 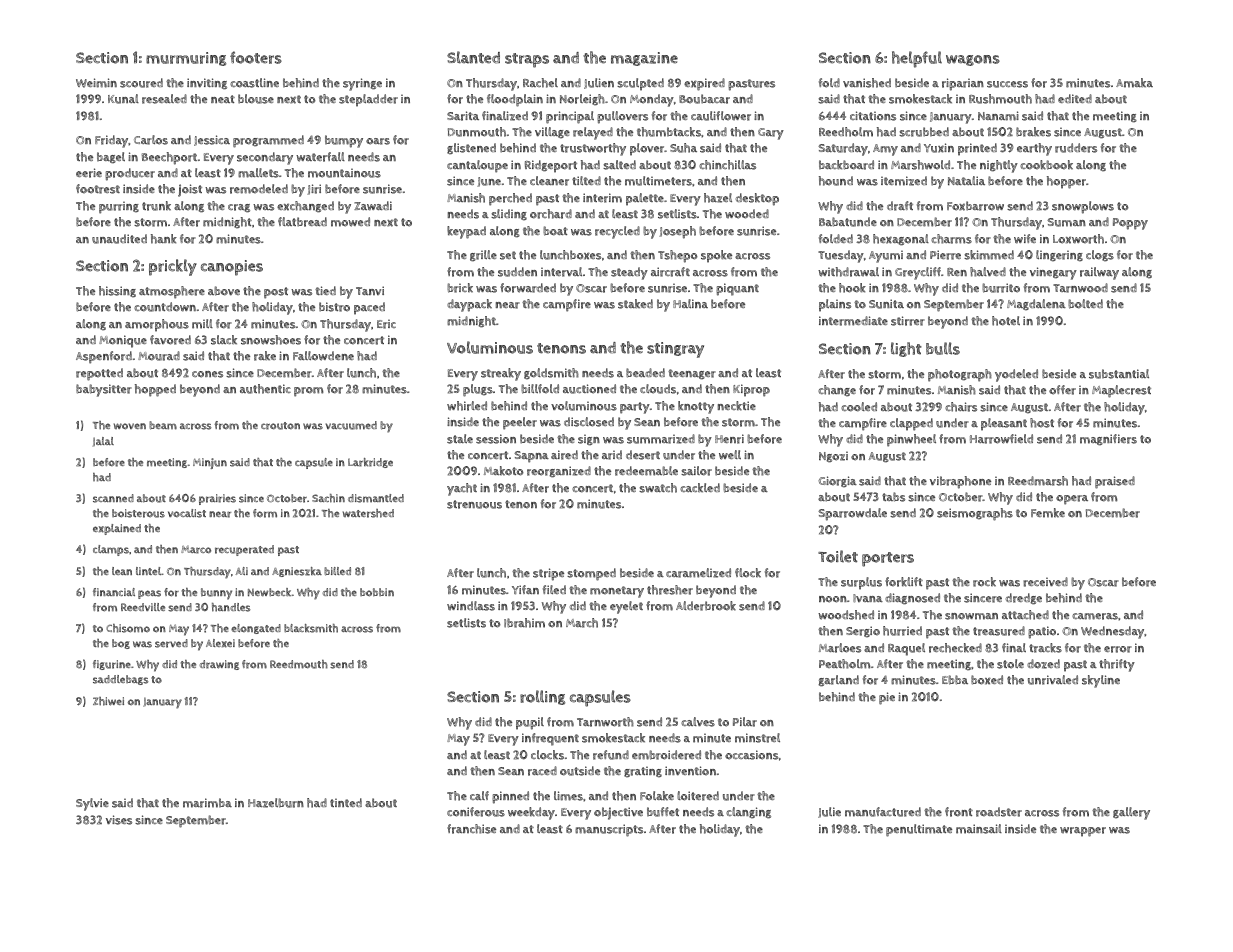 I want to click on Henri, so click(x=729, y=439).
